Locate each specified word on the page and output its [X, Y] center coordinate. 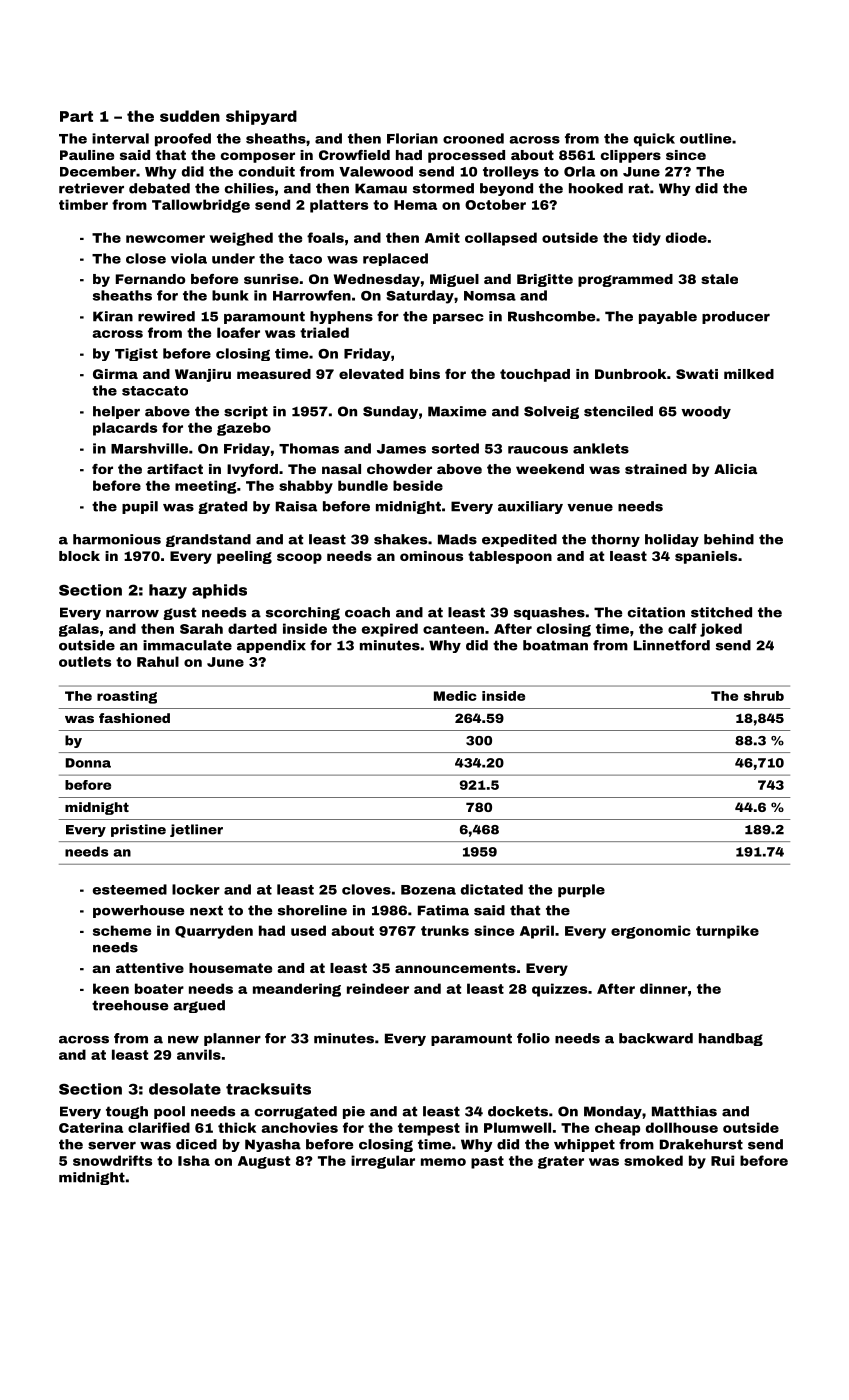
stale [719, 279]
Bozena [428, 890]
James [401, 449]
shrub [764, 696]
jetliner [196, 830]
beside [418, 485]
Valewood [376, 171]
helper [116, 412]
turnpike [727, 932]
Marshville [149, 448]
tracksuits [268, 1089]
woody [706, 412]
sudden [190, 116]
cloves [366, 889]
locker [196, 889]
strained [656, 469]
